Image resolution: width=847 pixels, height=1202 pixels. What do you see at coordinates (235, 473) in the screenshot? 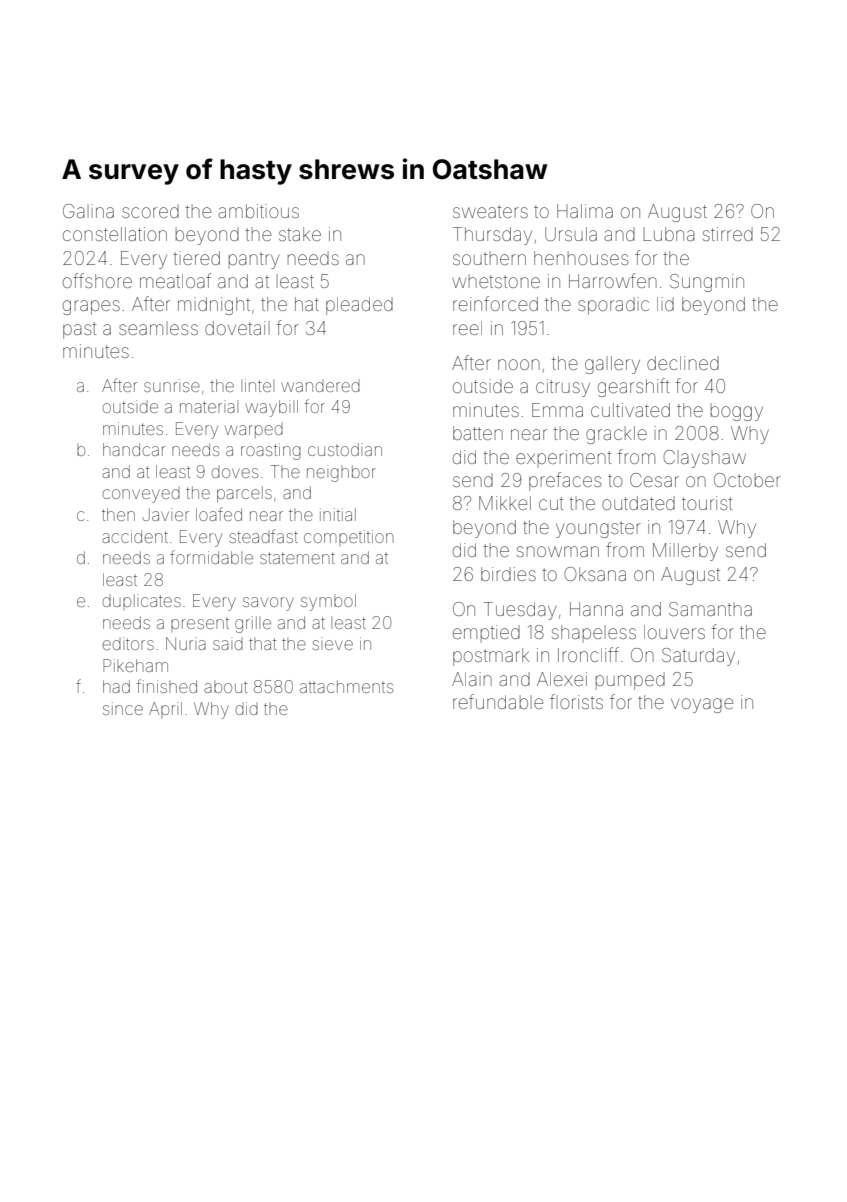
I see `doves` at bounding box center [235, 473].
